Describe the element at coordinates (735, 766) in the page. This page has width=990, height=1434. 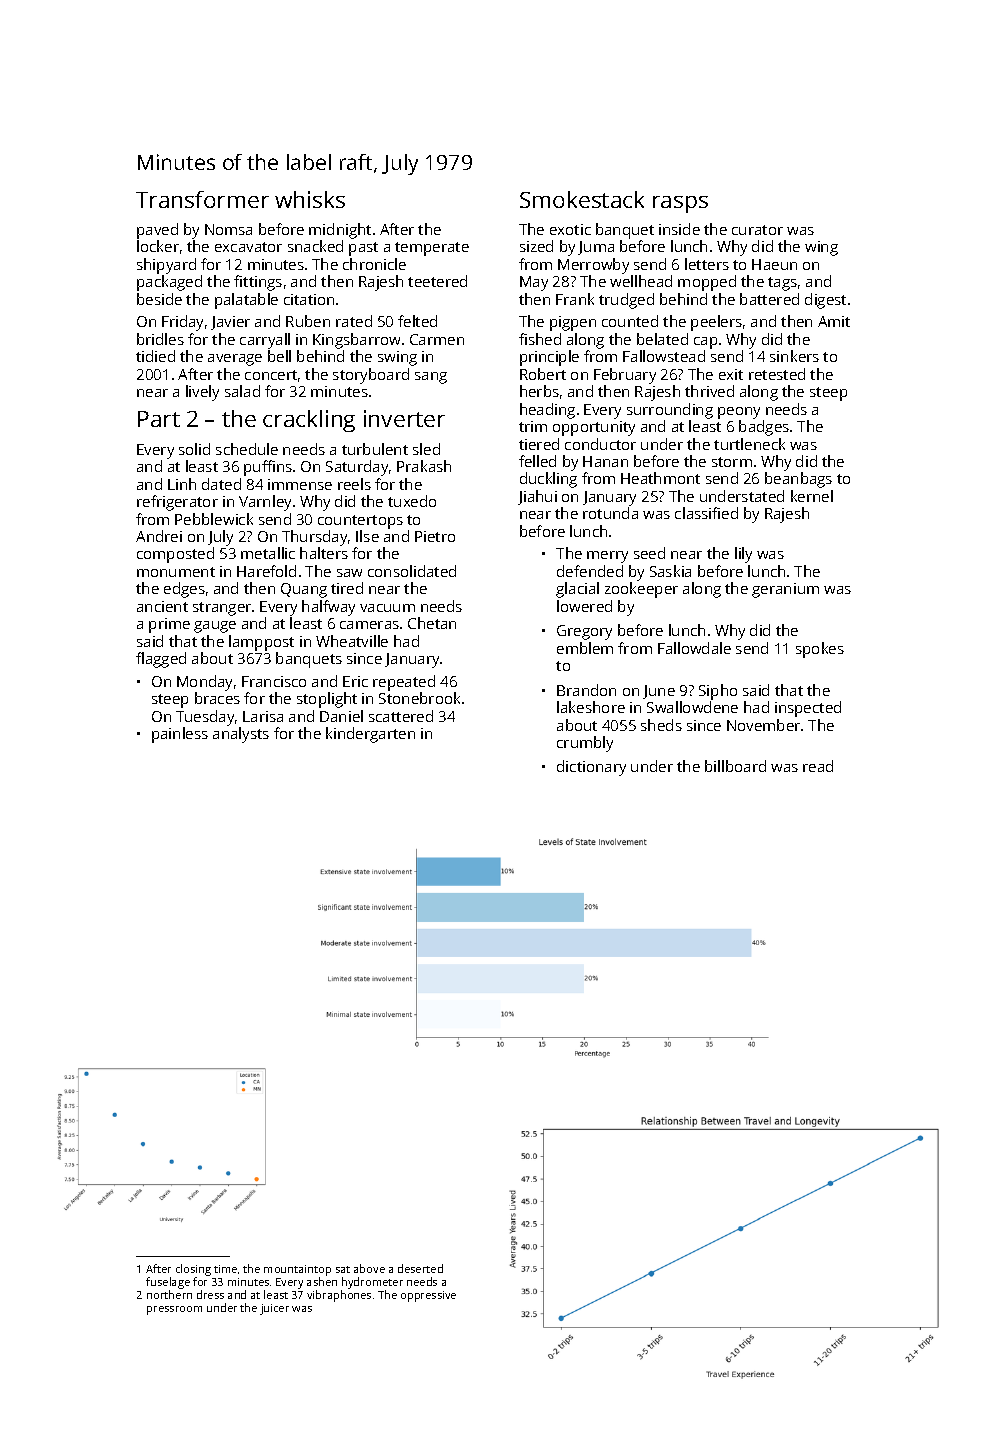
I see `billboard` at that location.
